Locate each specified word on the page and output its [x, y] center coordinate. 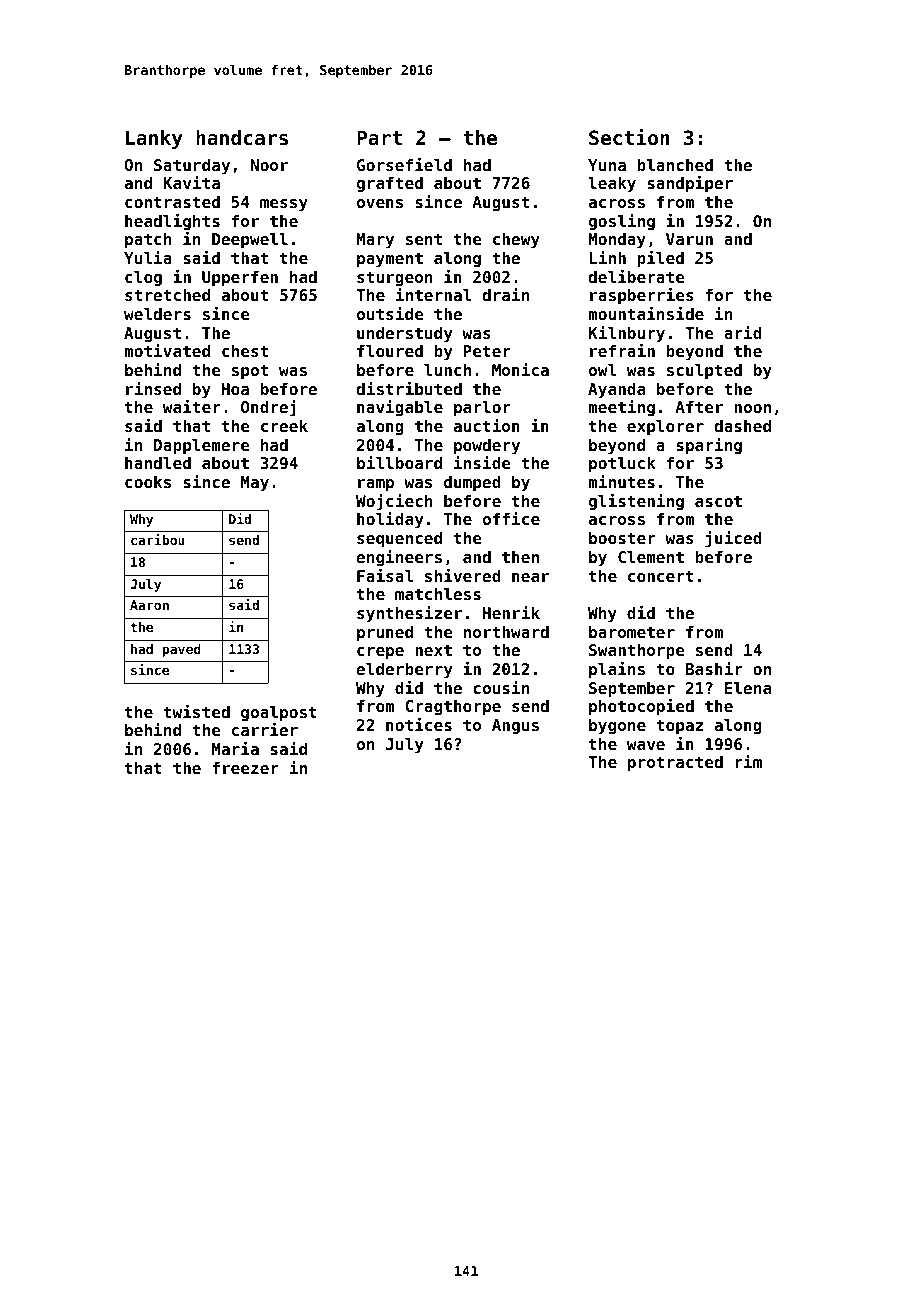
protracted [675, 764]
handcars [242, 138]
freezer [245, 768]
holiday [390, 520]
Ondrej [268, 408]
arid [743, 332]
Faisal [385, 575]
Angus [515, 727]
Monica [520, 369]
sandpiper [690, 184]
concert [661, 576]
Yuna [607, 165]
